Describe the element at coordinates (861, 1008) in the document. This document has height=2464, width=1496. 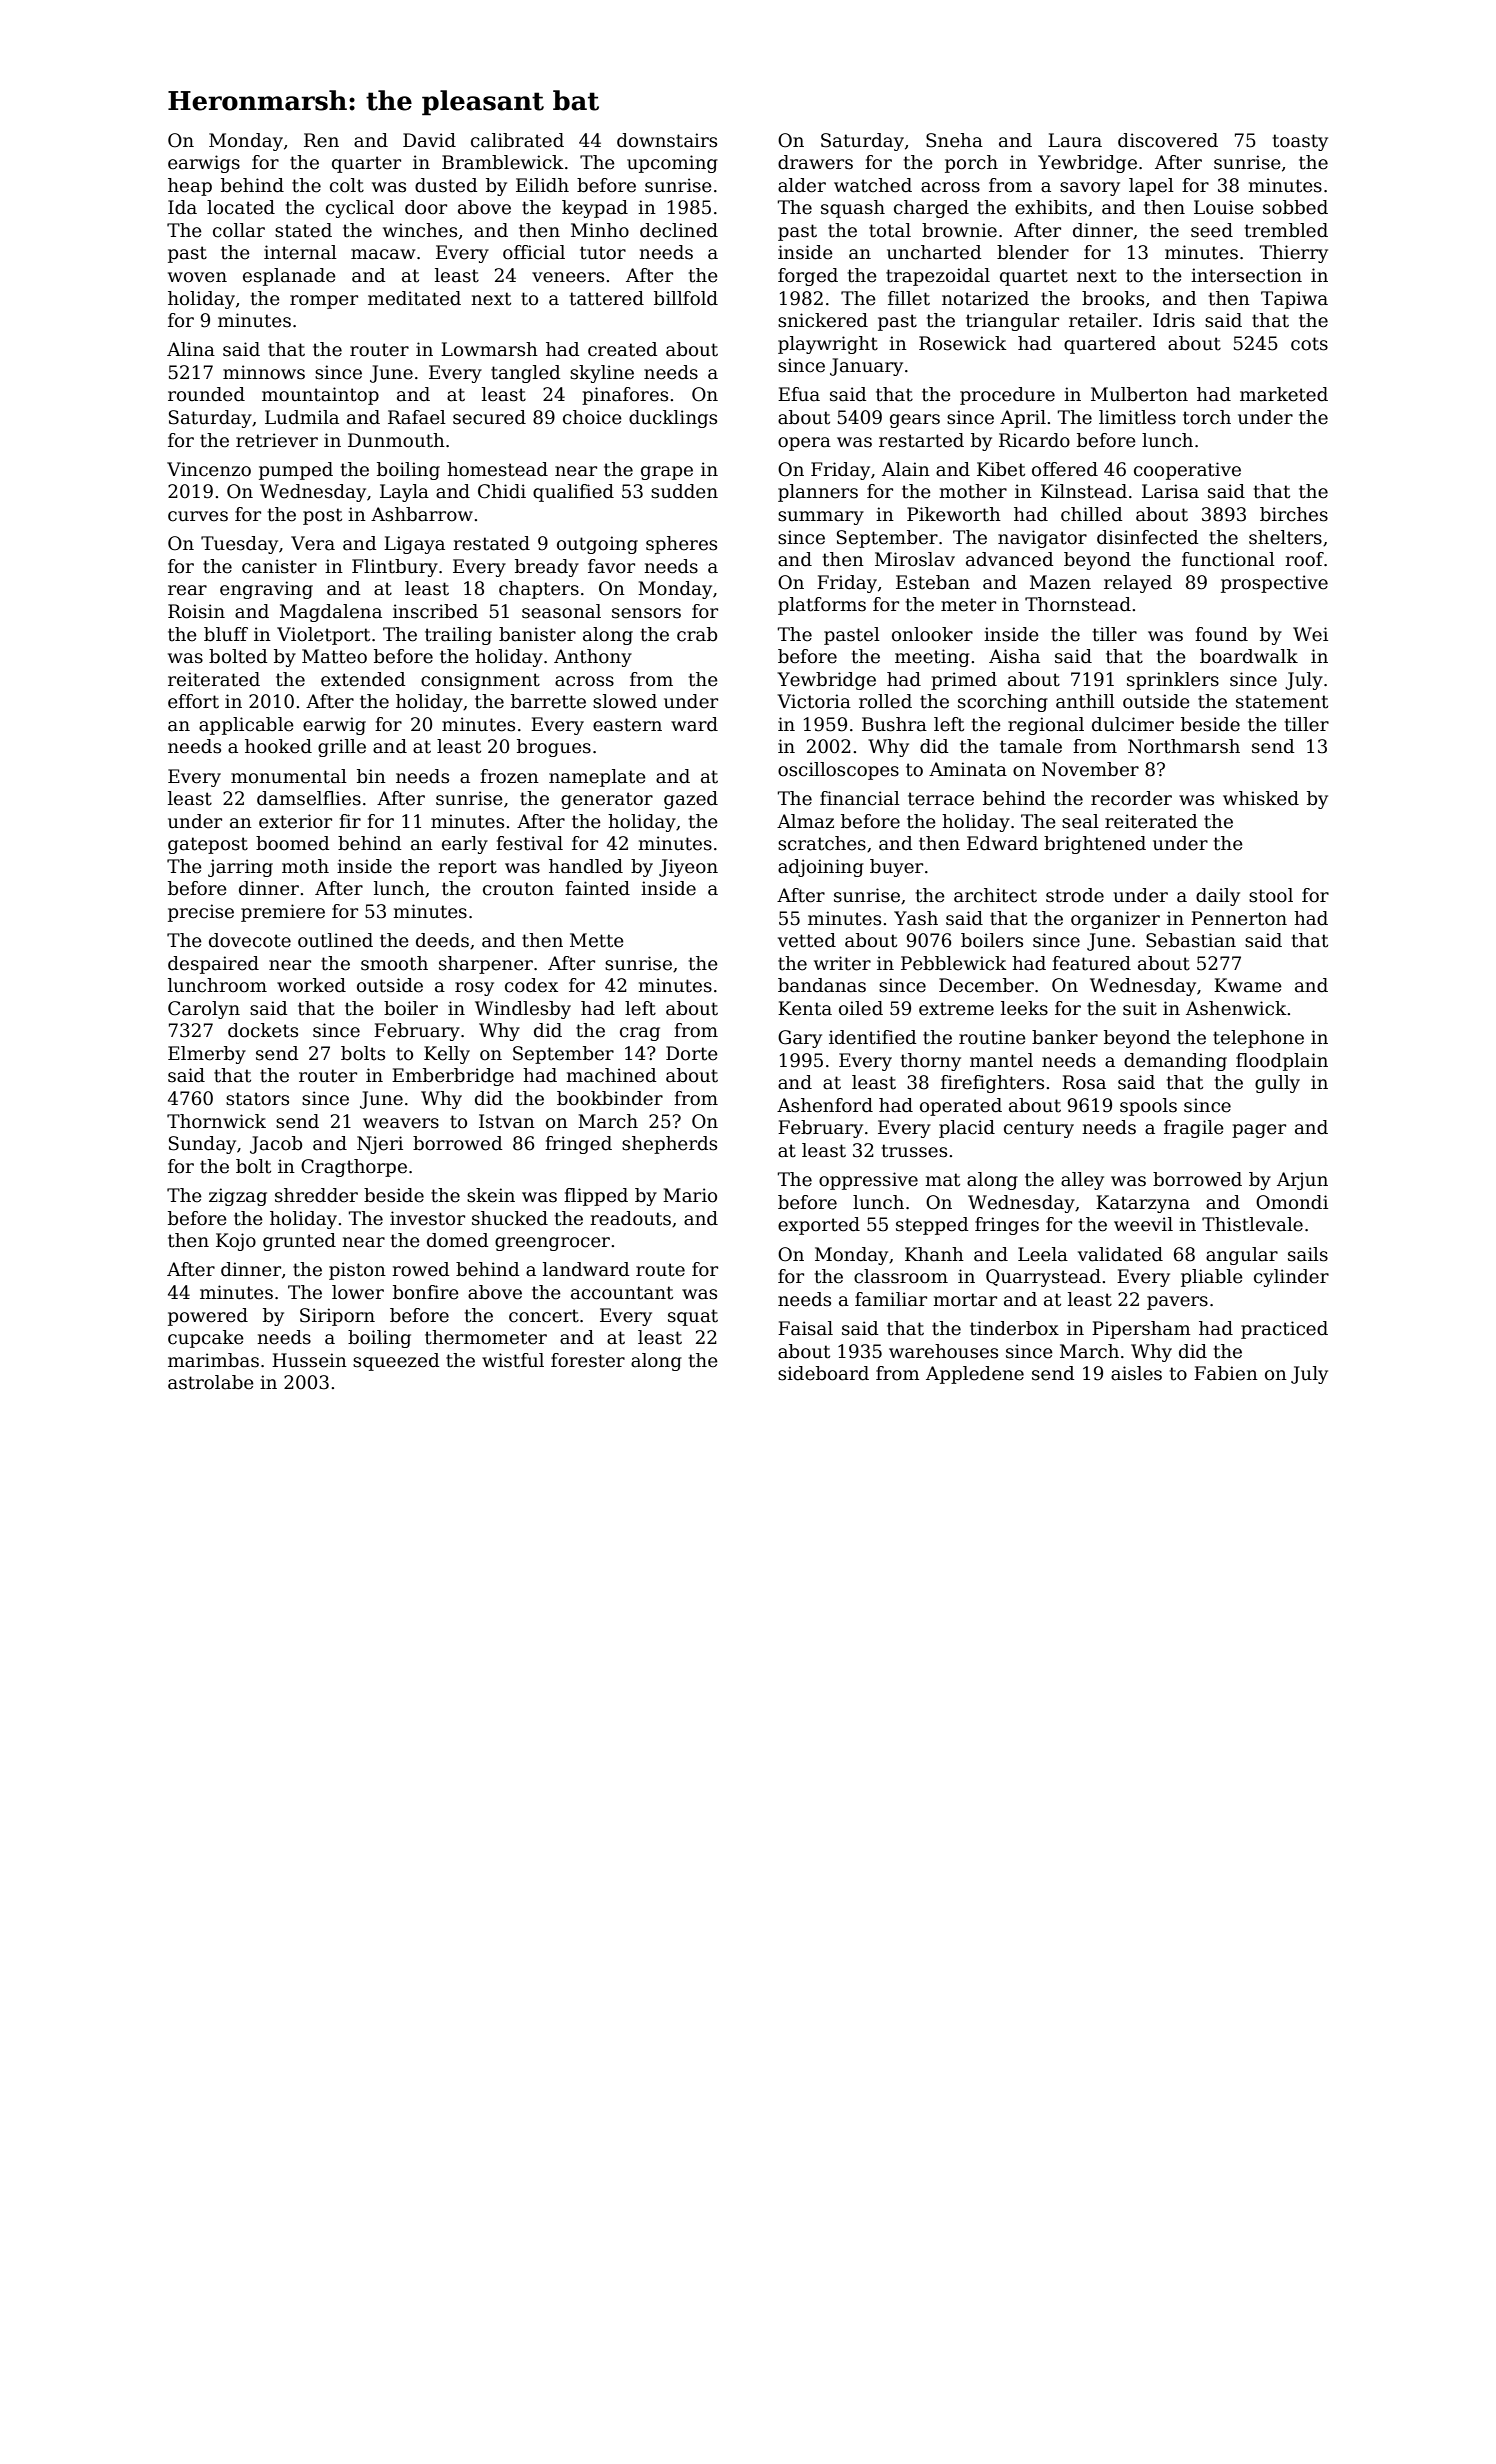
I see `oiled` at that location.
